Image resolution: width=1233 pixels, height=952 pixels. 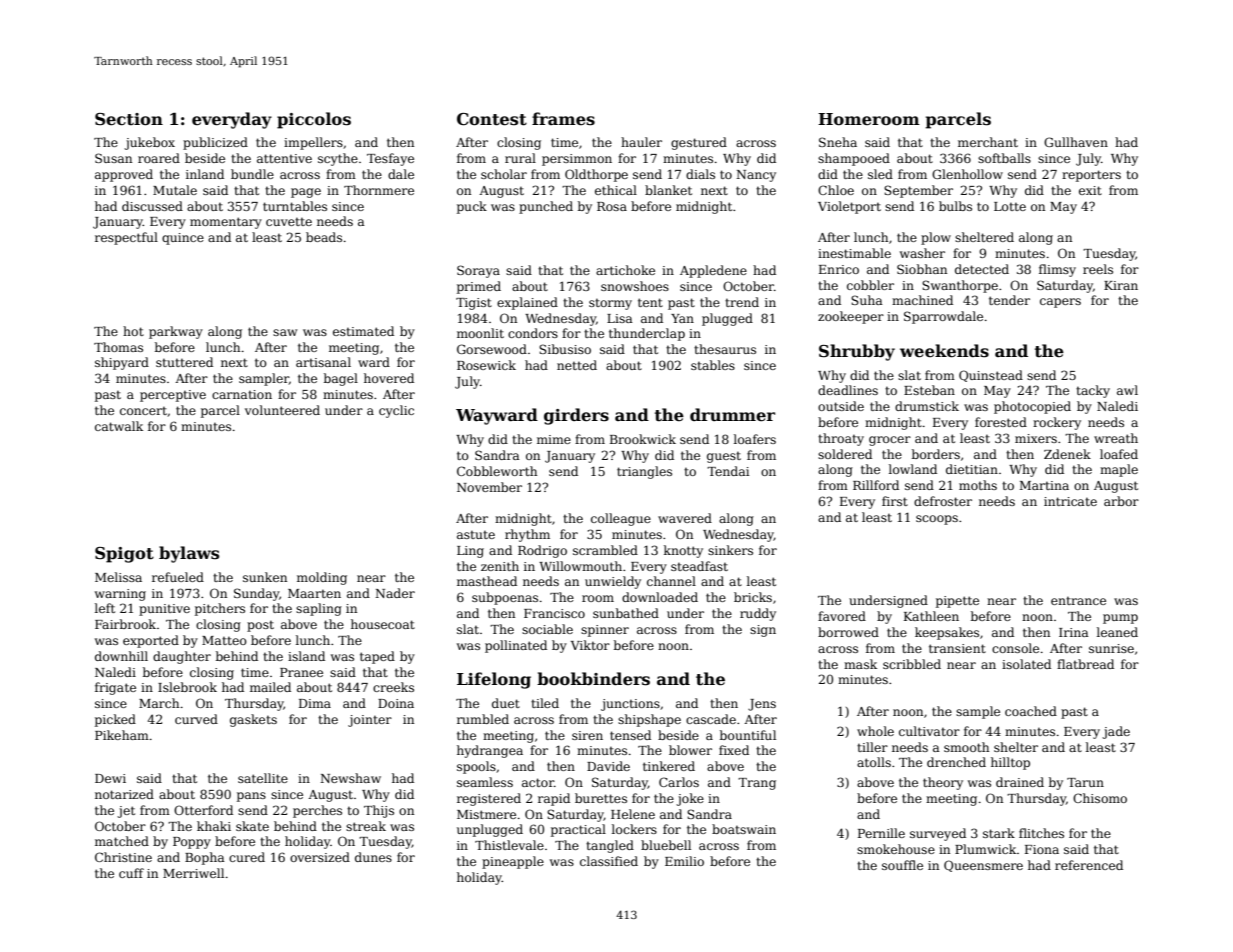 I want to click on catwalk, so click(x=119, y=426).
